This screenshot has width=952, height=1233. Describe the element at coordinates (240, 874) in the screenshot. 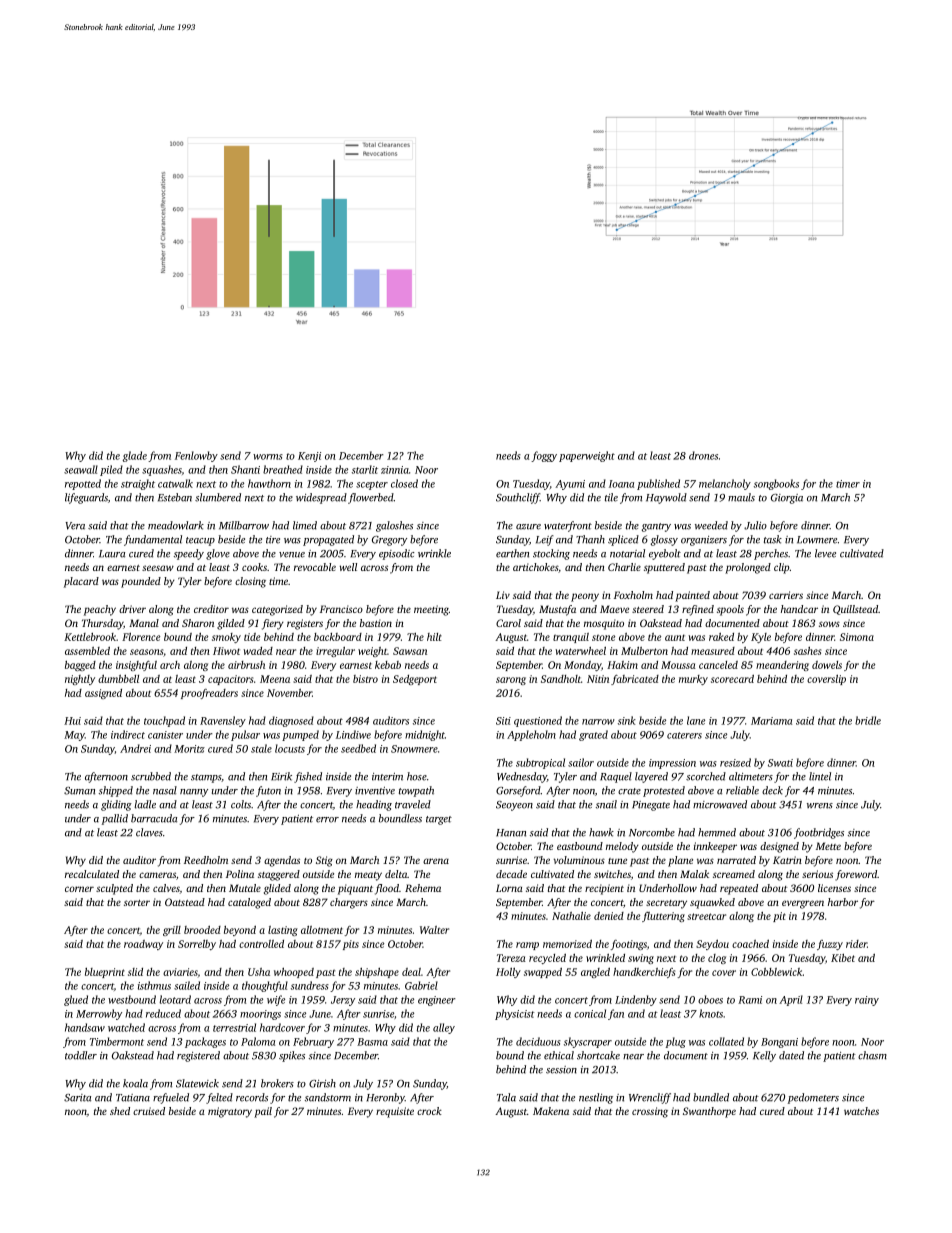

I see `Polina` at that location.
